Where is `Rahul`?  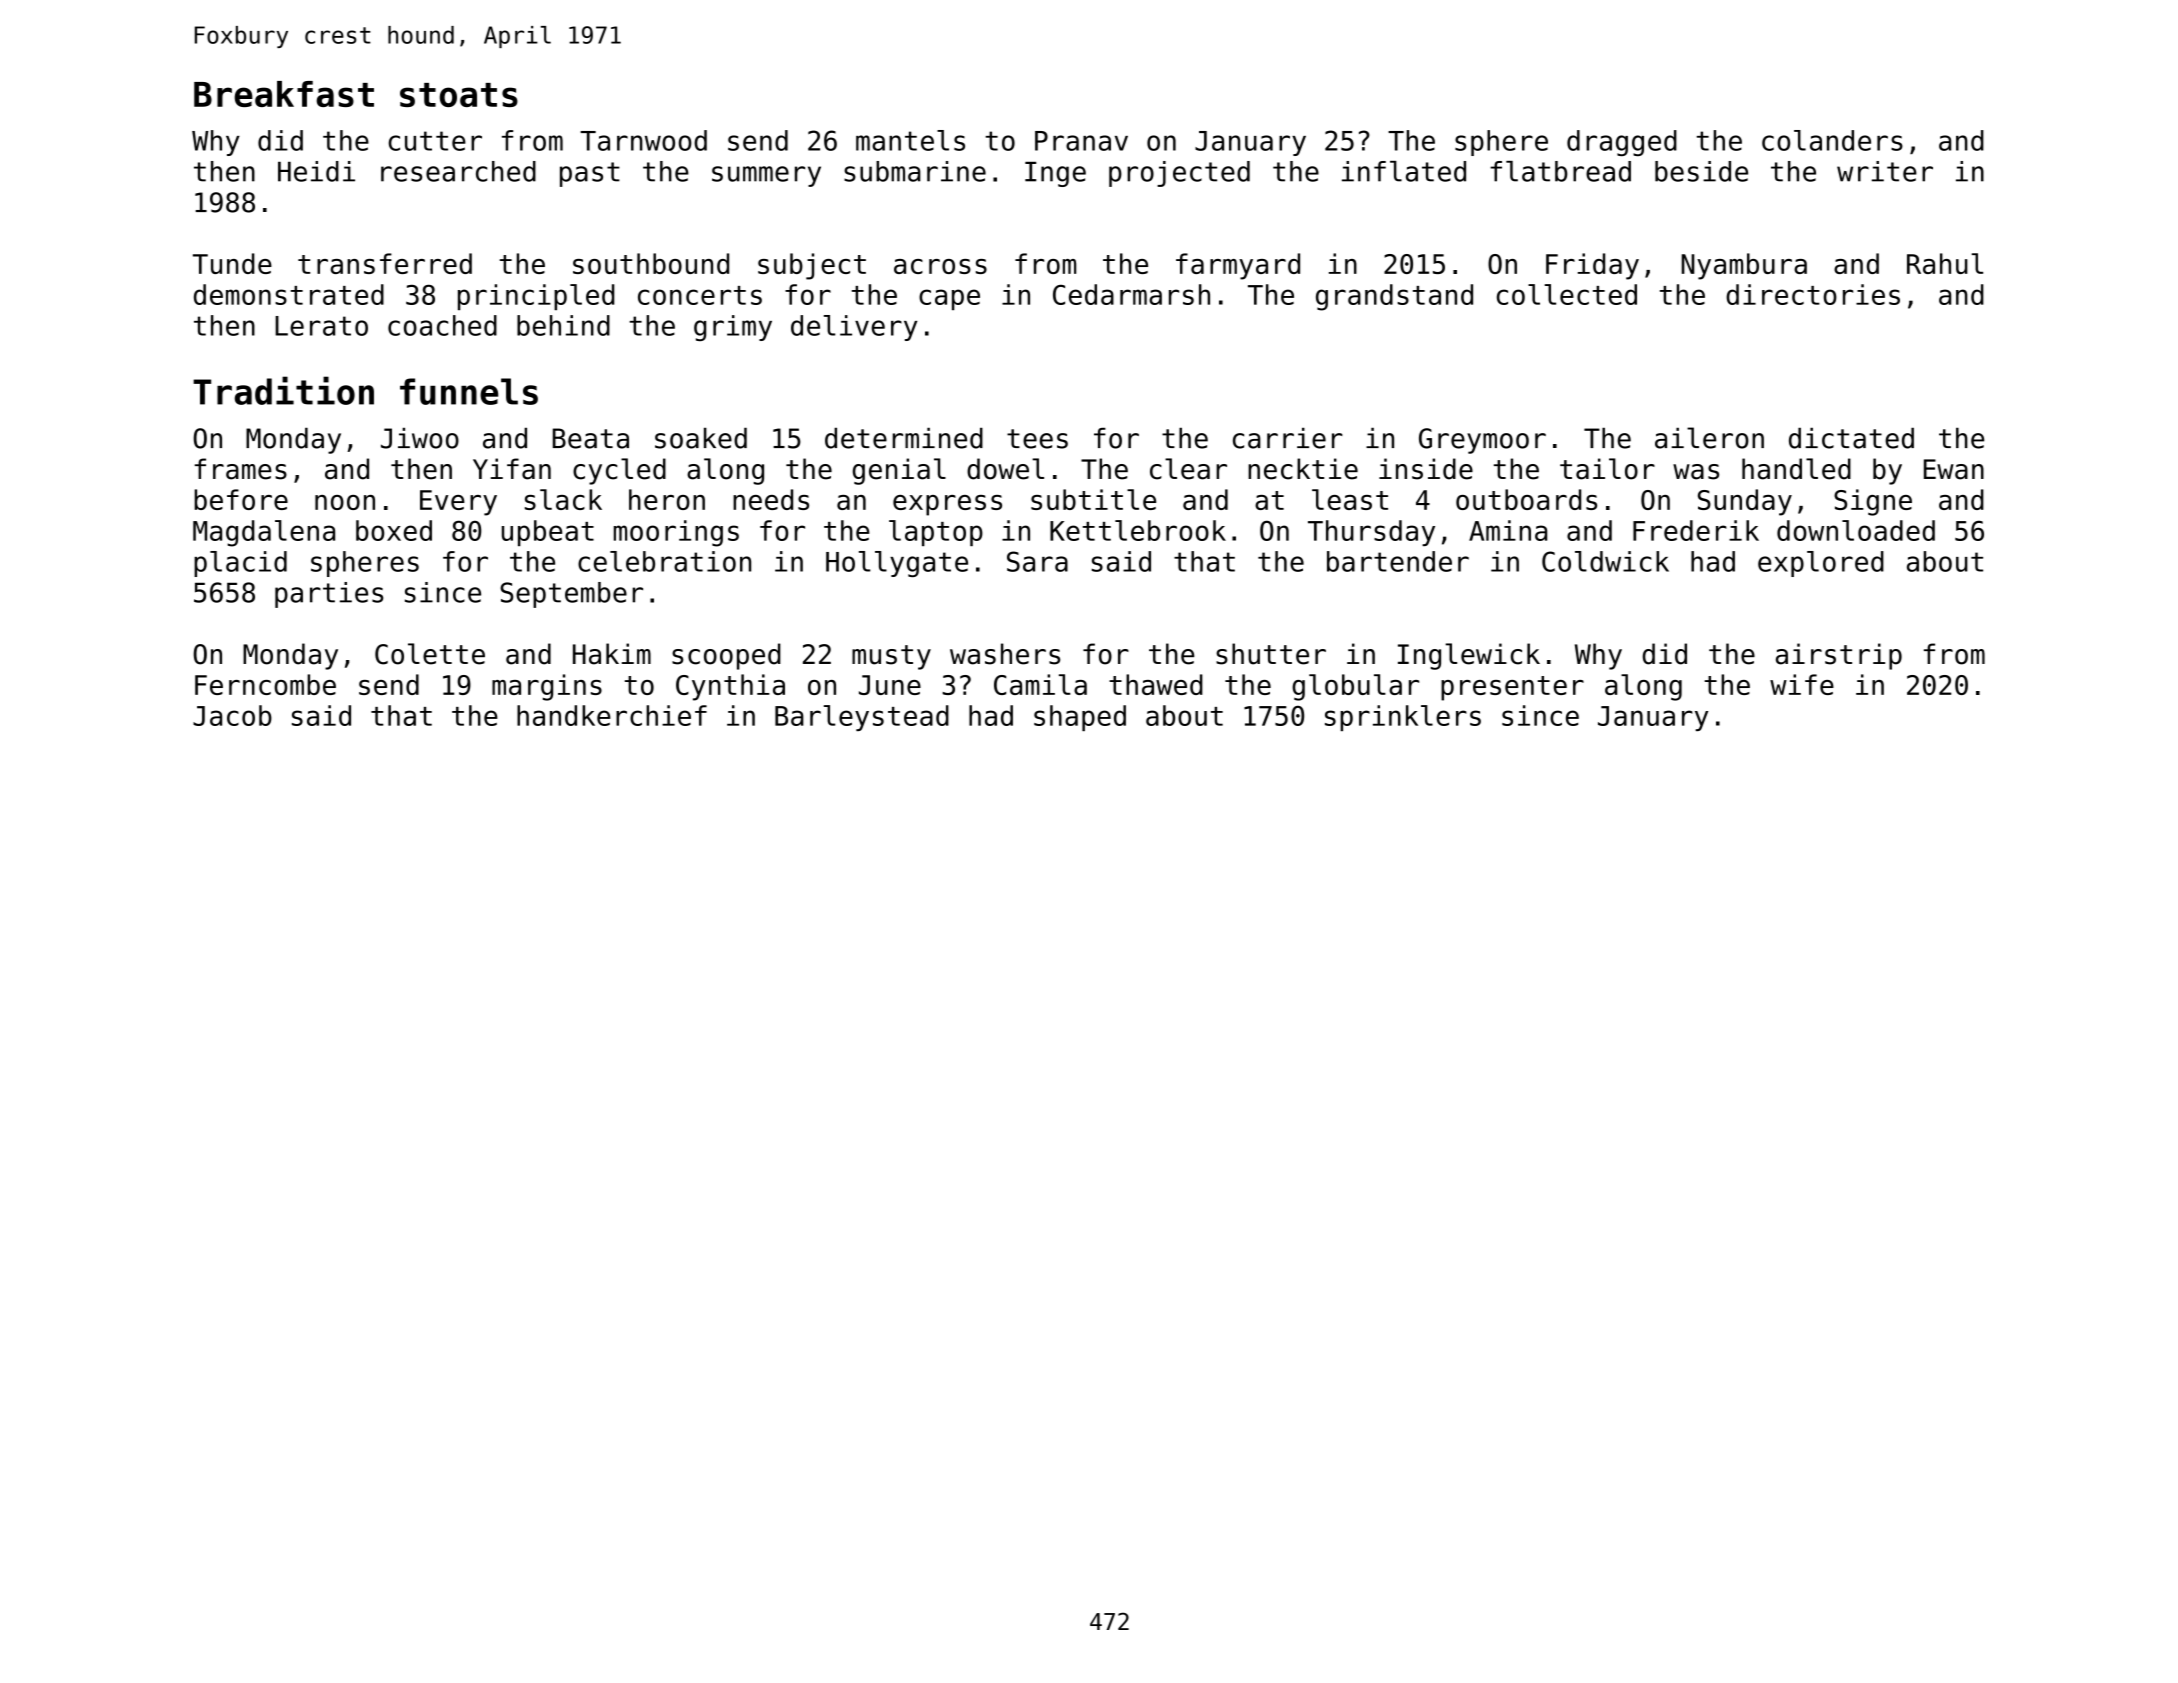
Rahul is located at coordinates (1945, 263).
